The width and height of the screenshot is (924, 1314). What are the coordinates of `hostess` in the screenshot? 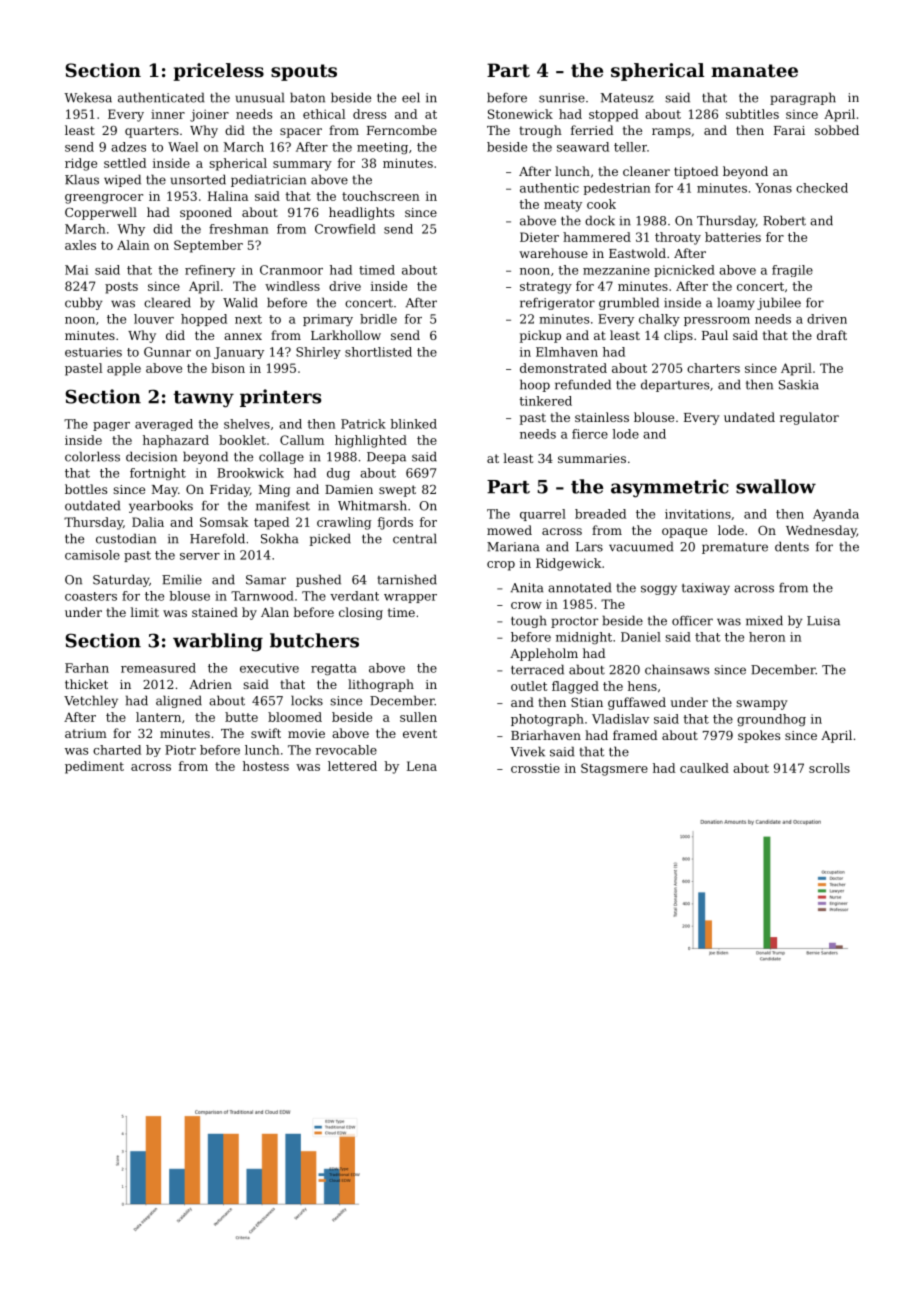 It's located at (266, 766).
